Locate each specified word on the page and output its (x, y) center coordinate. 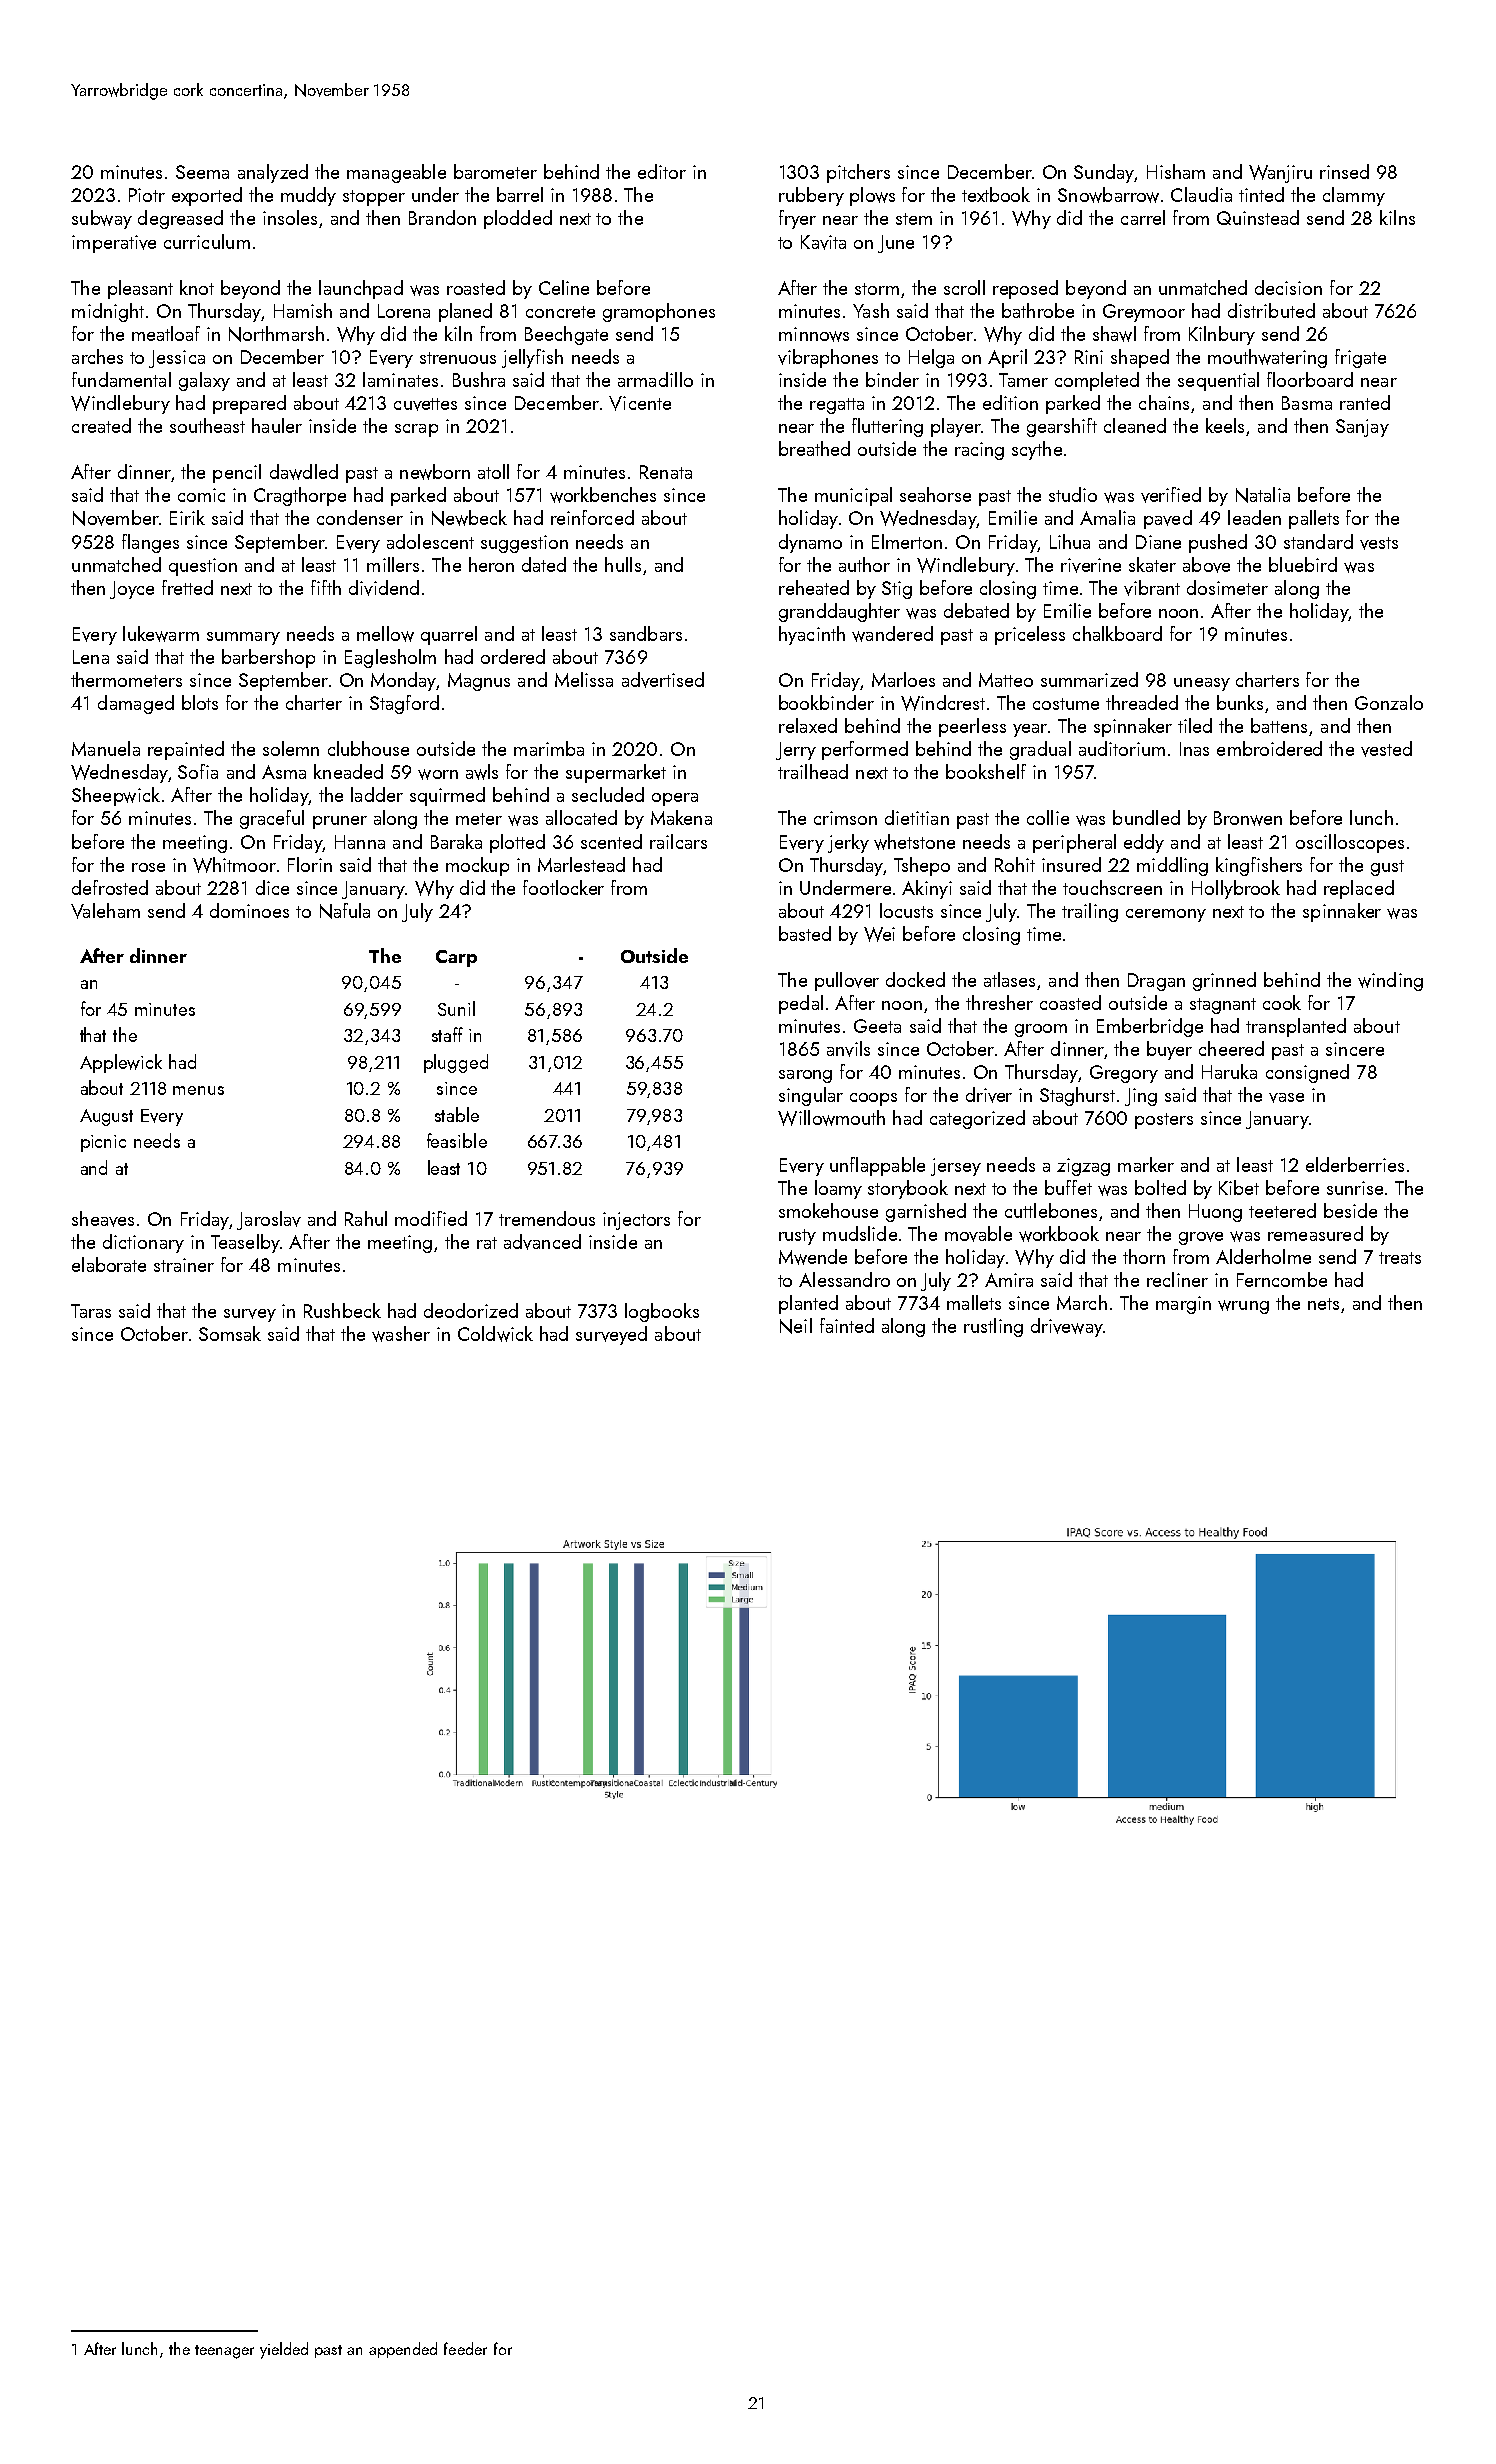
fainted (847, 1325)
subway (102, 219)
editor (662, 171)
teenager (224, 2352)
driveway (1067, 1327)
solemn (291, 748)
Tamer (1023, 380)
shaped (1140, 358)
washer (401, 1334)
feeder (465, 2348)
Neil (796, 1326)
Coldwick (495, 1334)
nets (1323, 1304)
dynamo (810, 543)
